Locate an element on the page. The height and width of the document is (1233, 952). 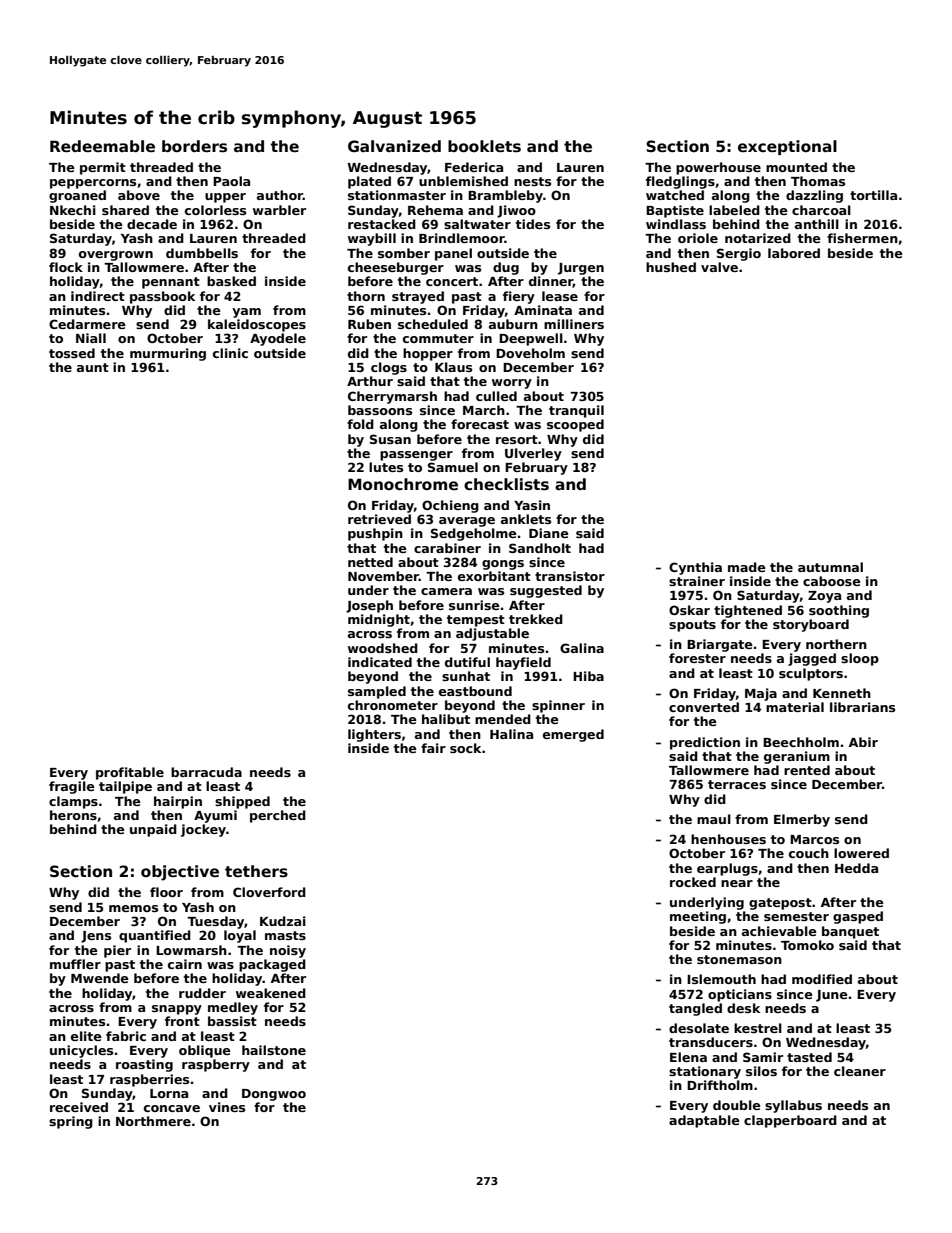
exceptional is located at coordinates (787, 147).
